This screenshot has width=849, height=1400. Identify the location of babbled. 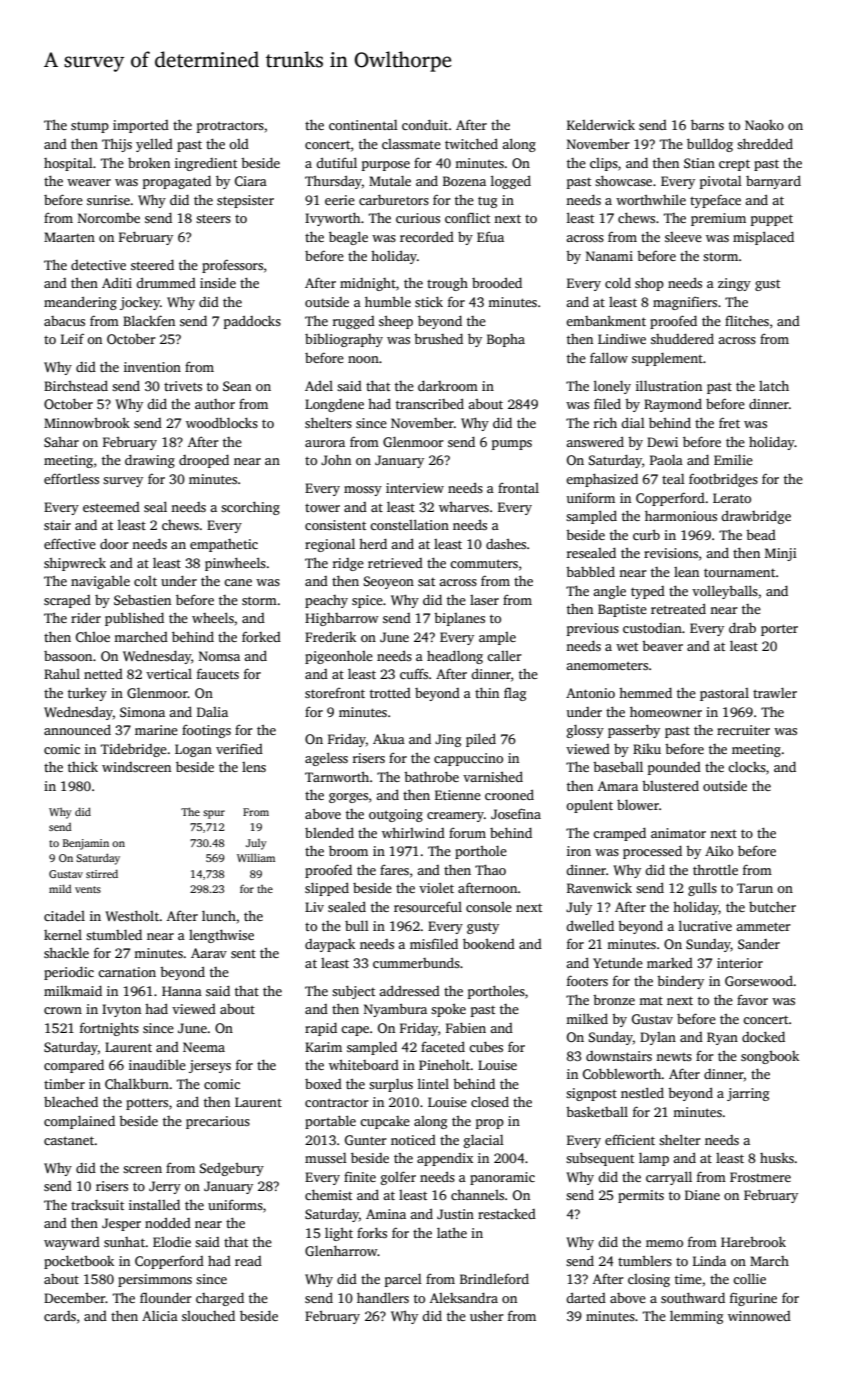
(590, 571).
